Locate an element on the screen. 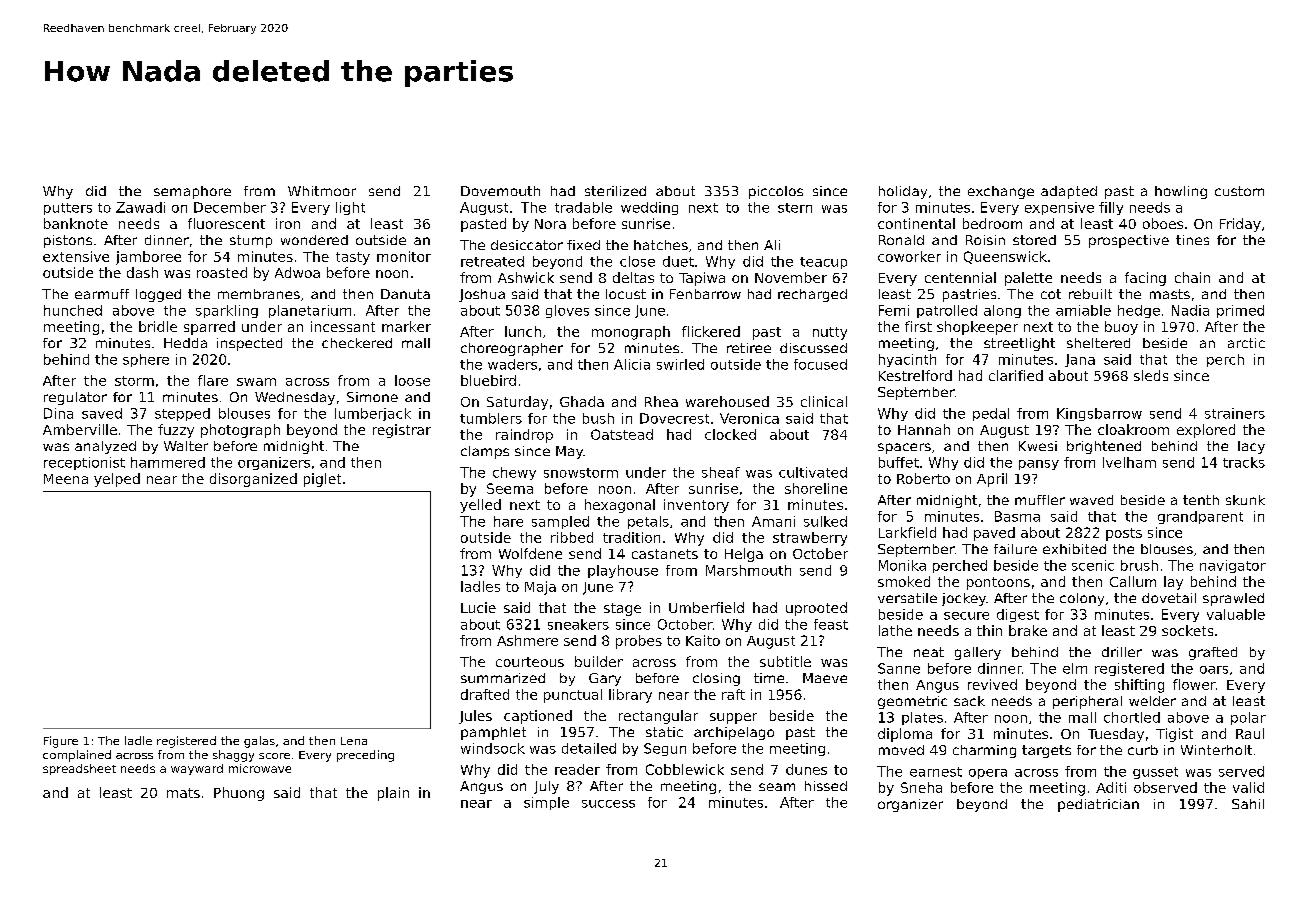 This screenshot has width=1308, height=924. inventory is located at coordinates (696, 506).
